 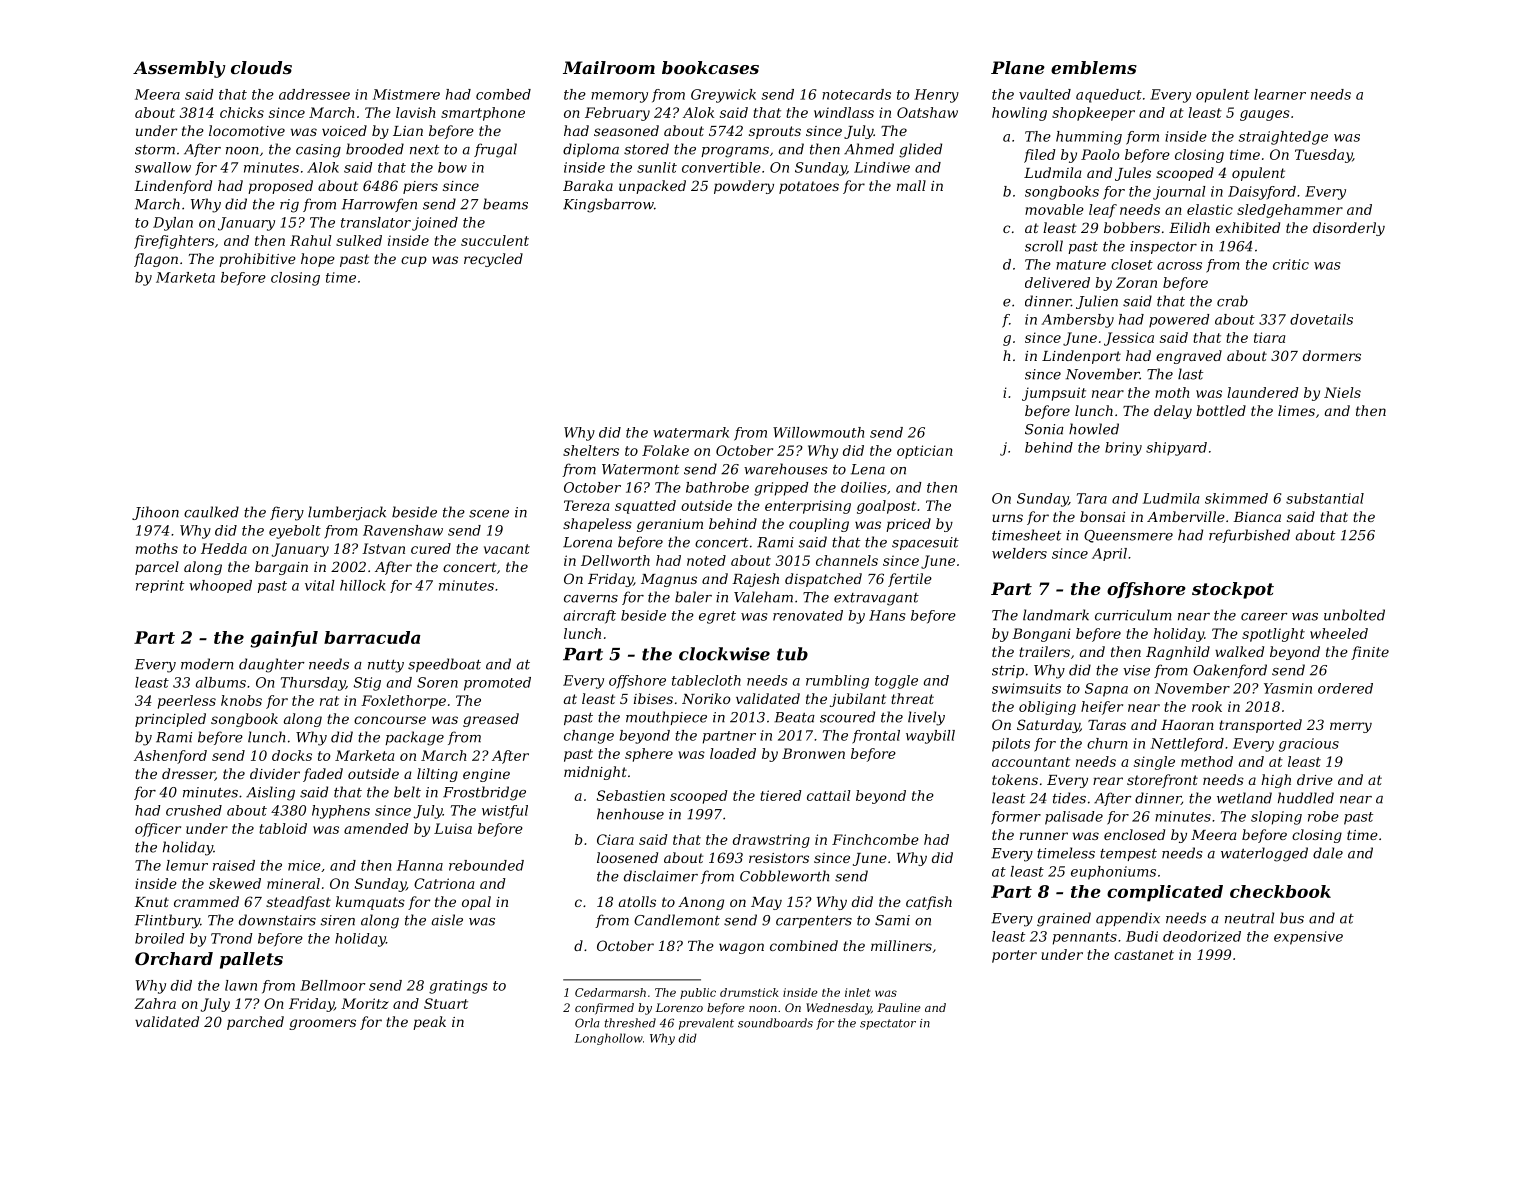 What do you see at coordinates (363, 585) in the page?
I see `hillock` at bounding box center [363, 585].
